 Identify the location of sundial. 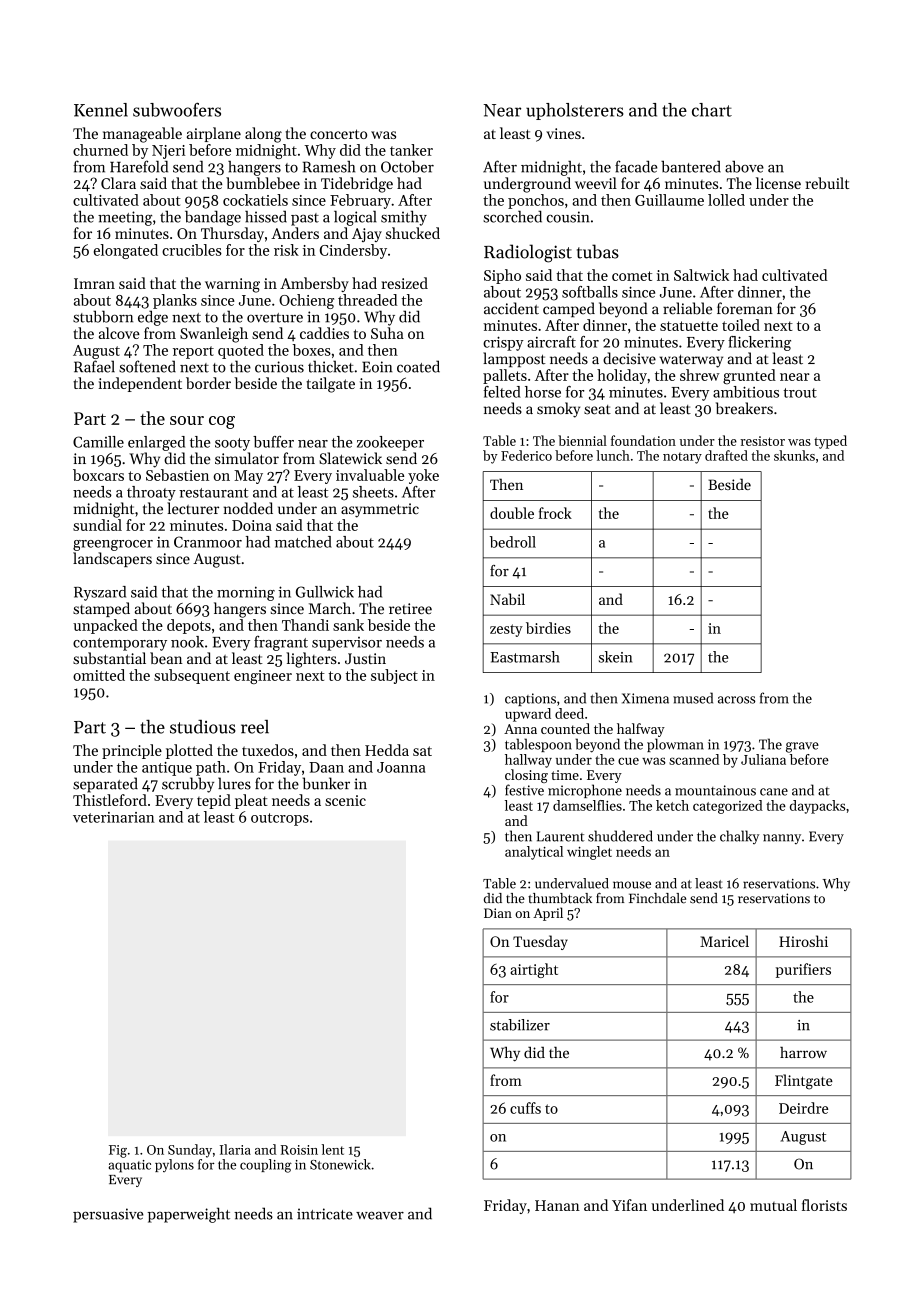
(97, 525).
